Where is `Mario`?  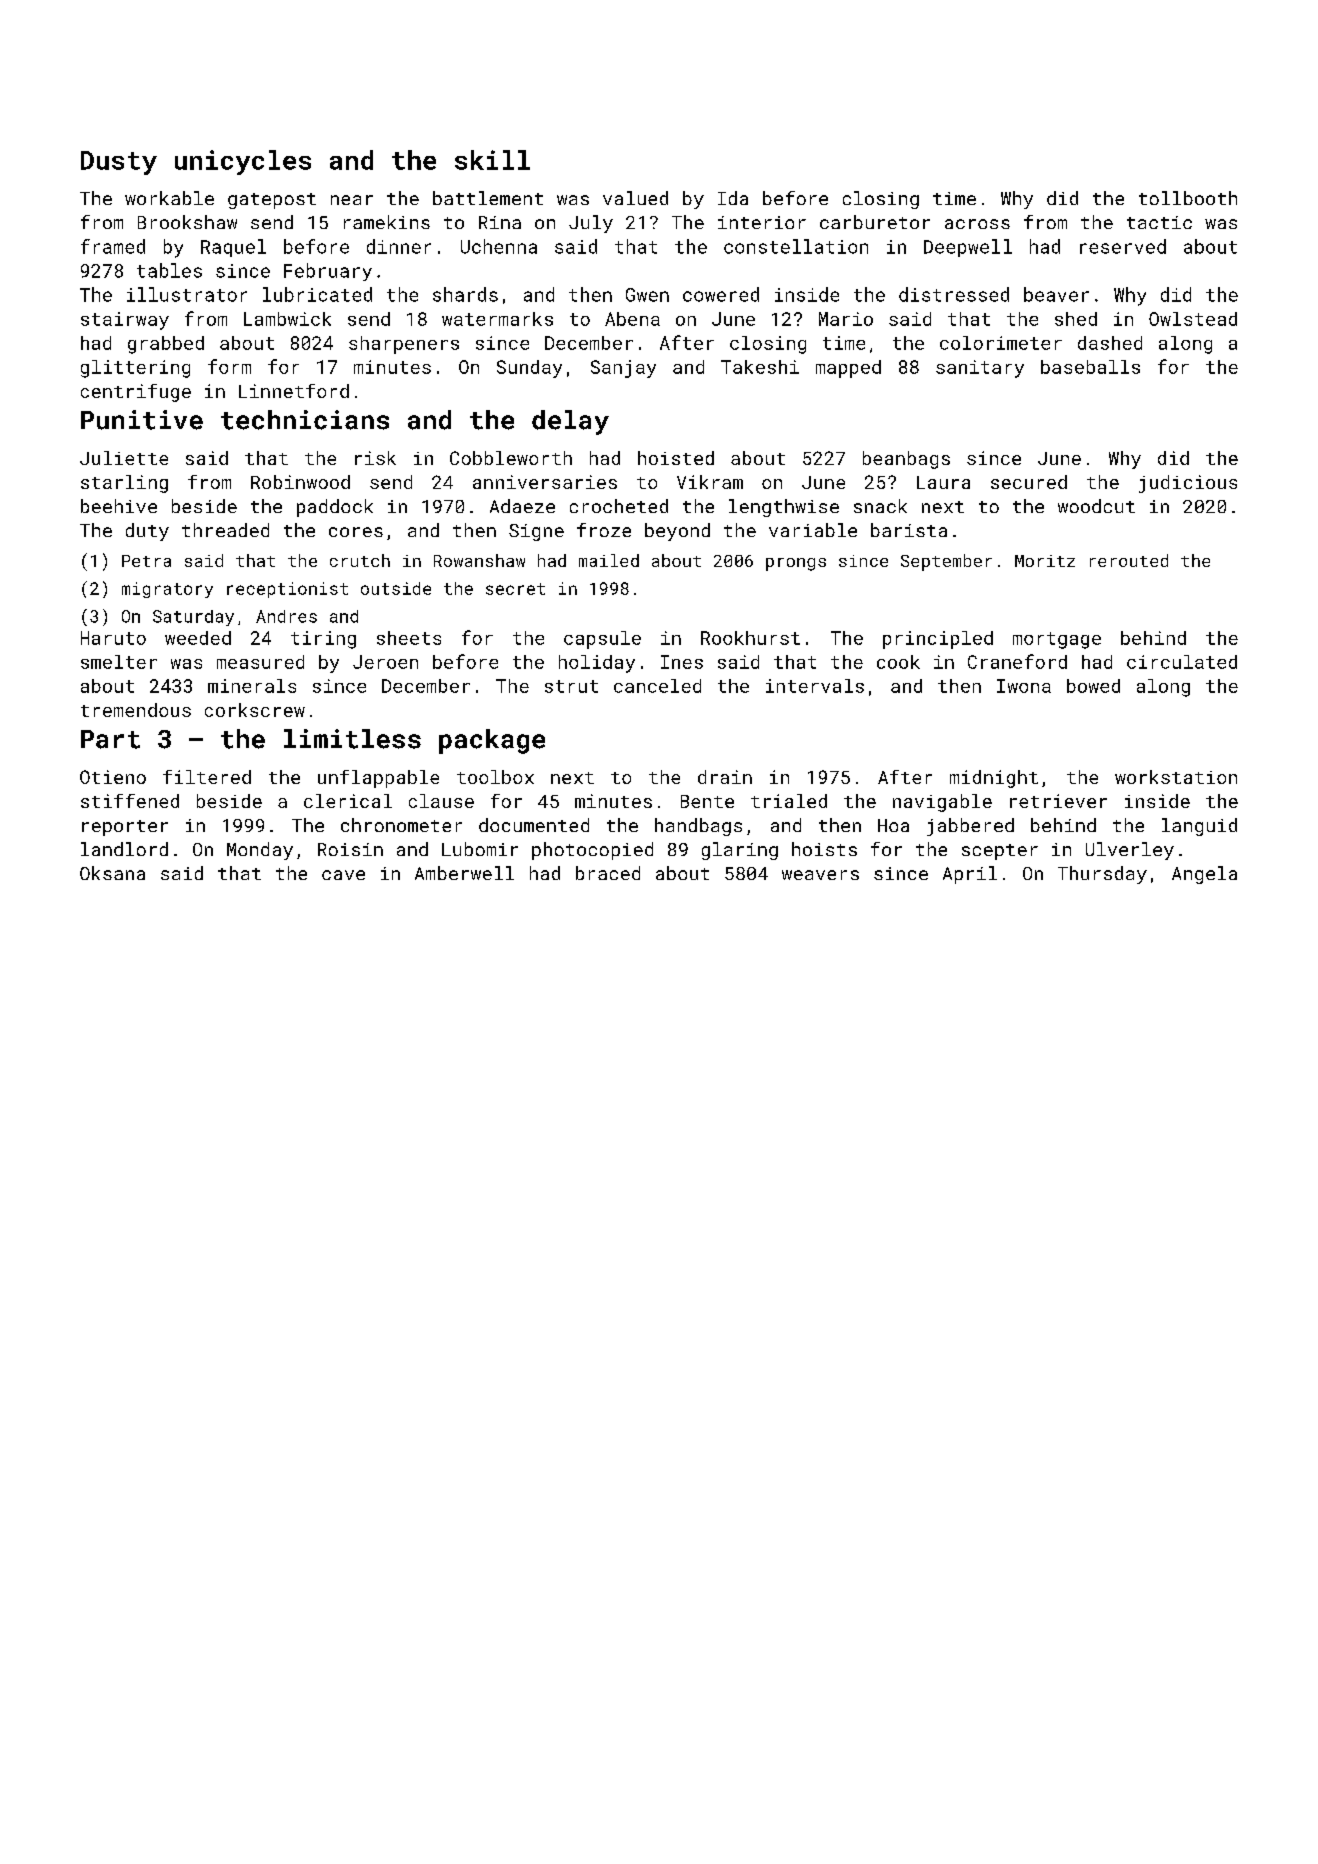
Mario is located at coordinates (846, 319).
